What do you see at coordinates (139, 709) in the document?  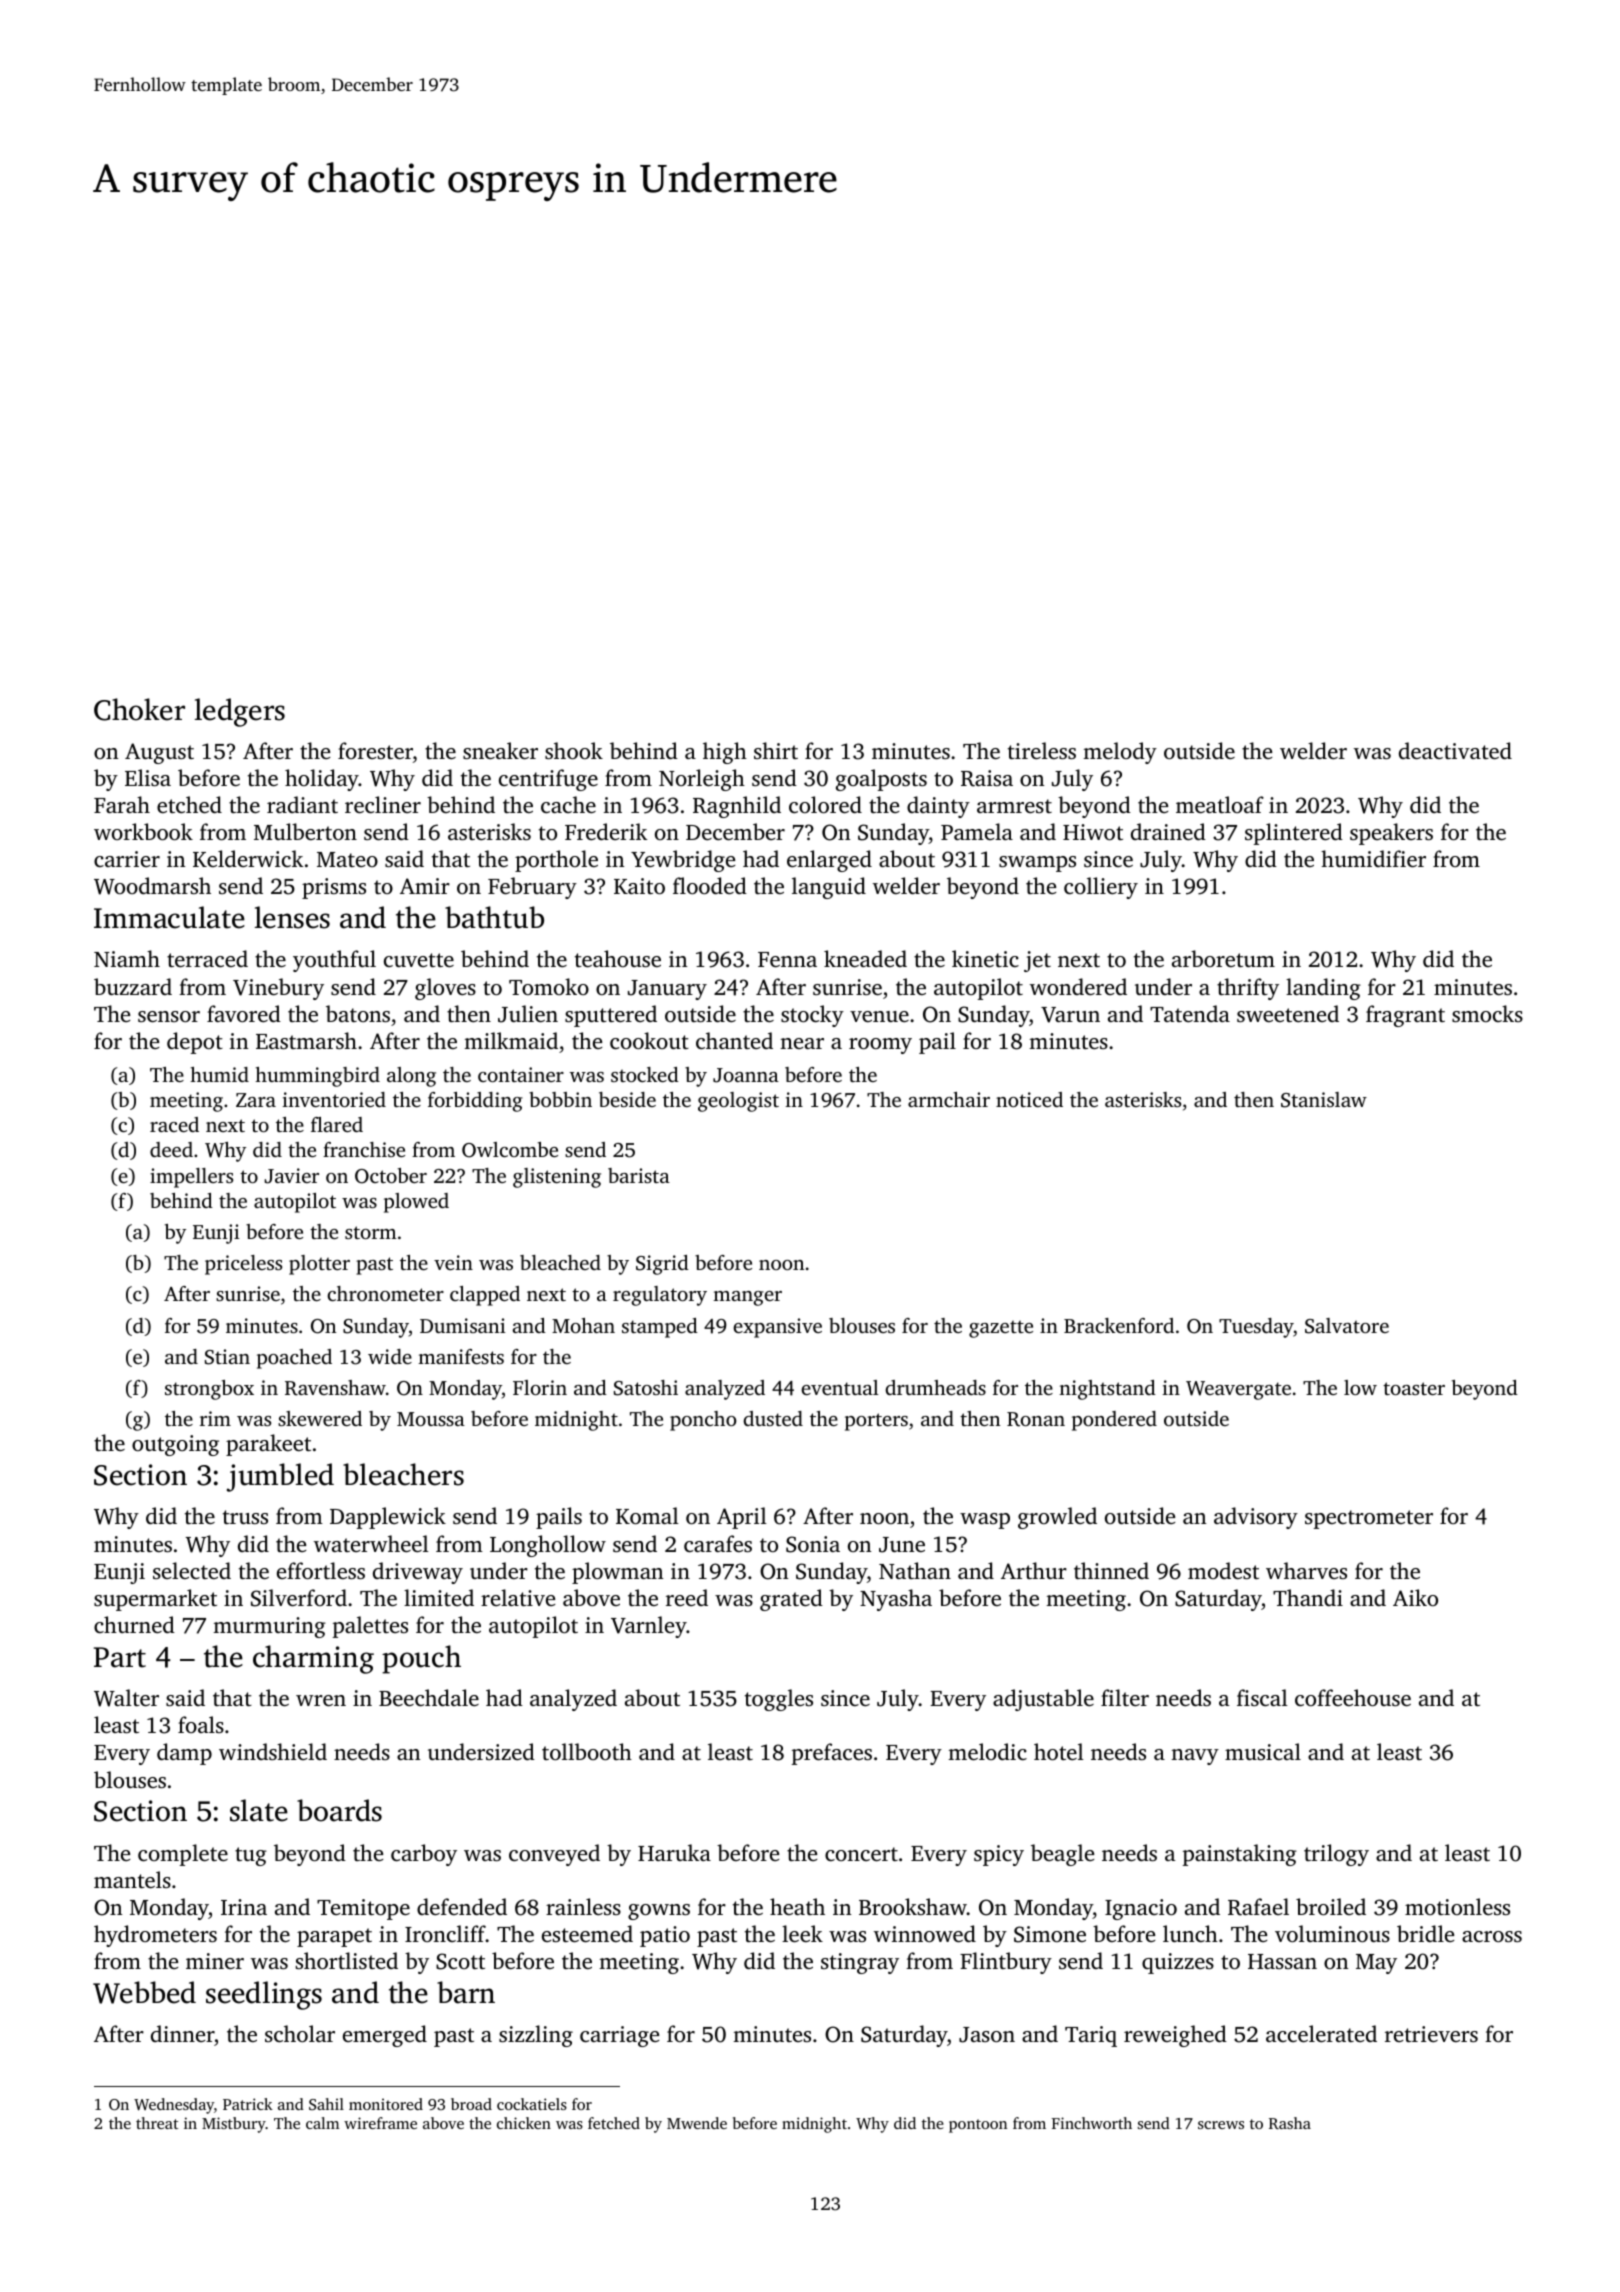 I see `Choker` at bounding box center [139, 709].
